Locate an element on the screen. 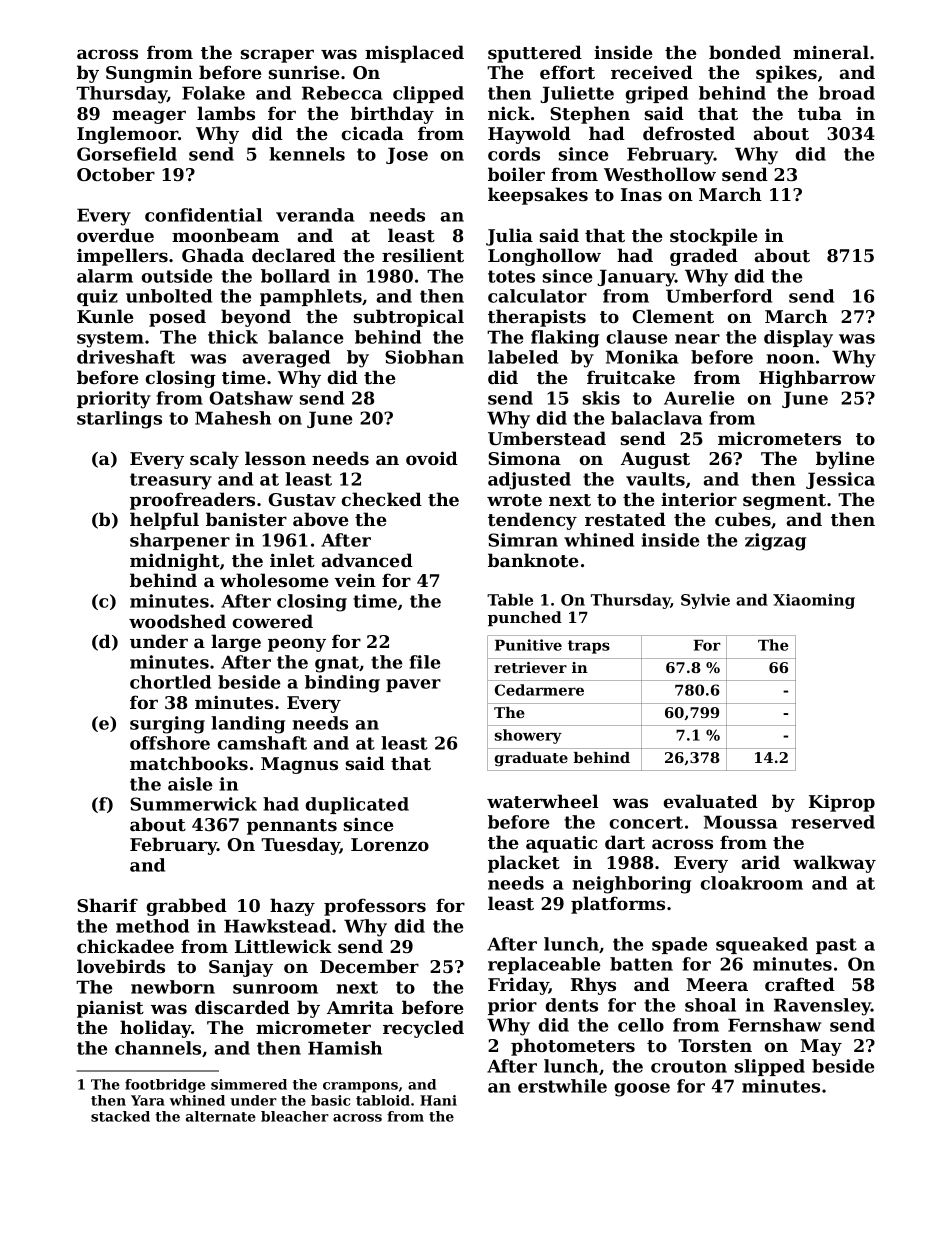 The image size is (952, 1233). slipped is located at coordinates (770, 1067).
